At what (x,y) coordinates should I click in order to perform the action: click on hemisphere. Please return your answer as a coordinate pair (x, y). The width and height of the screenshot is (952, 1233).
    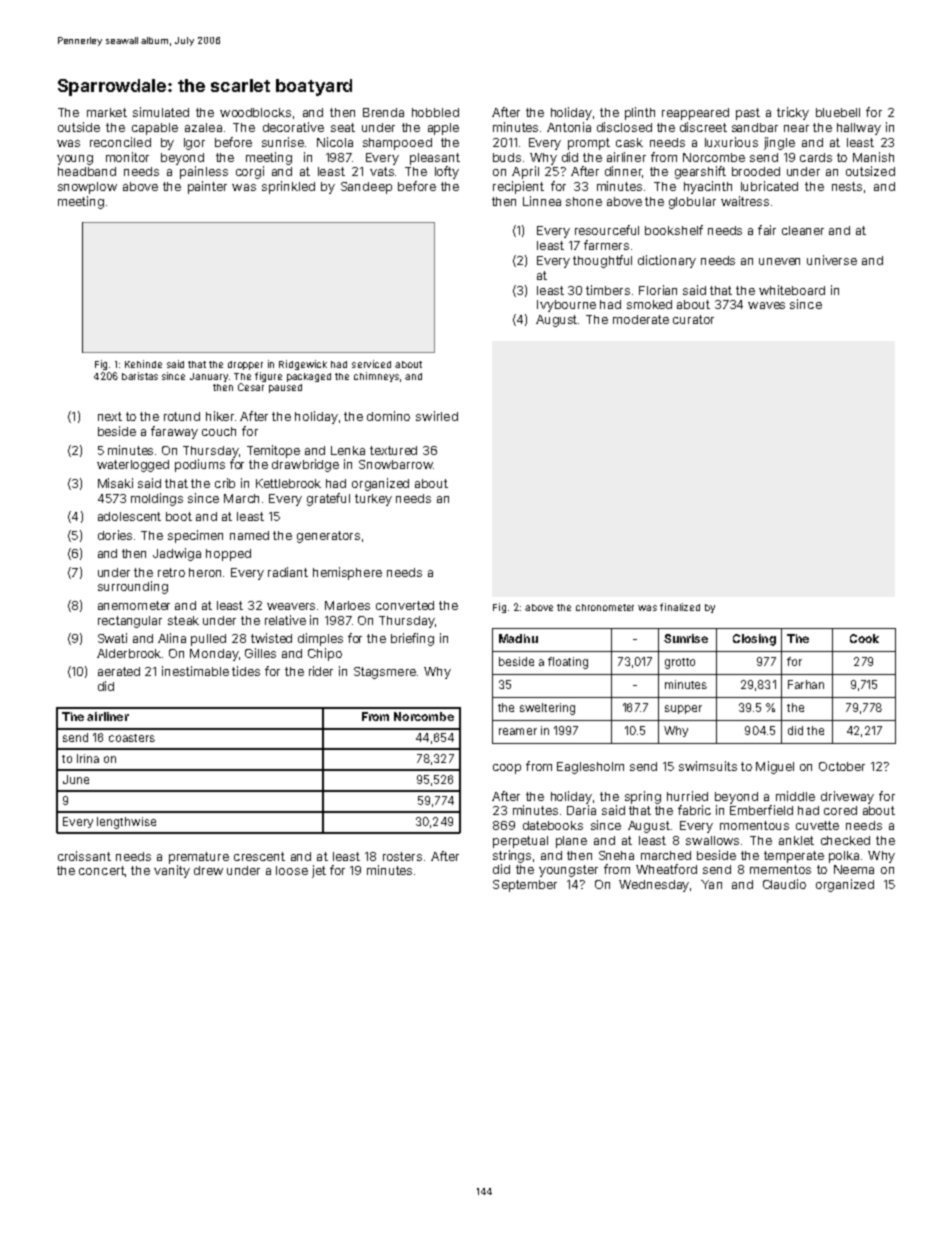
    Looking at the image, I should click on (347, 573).
